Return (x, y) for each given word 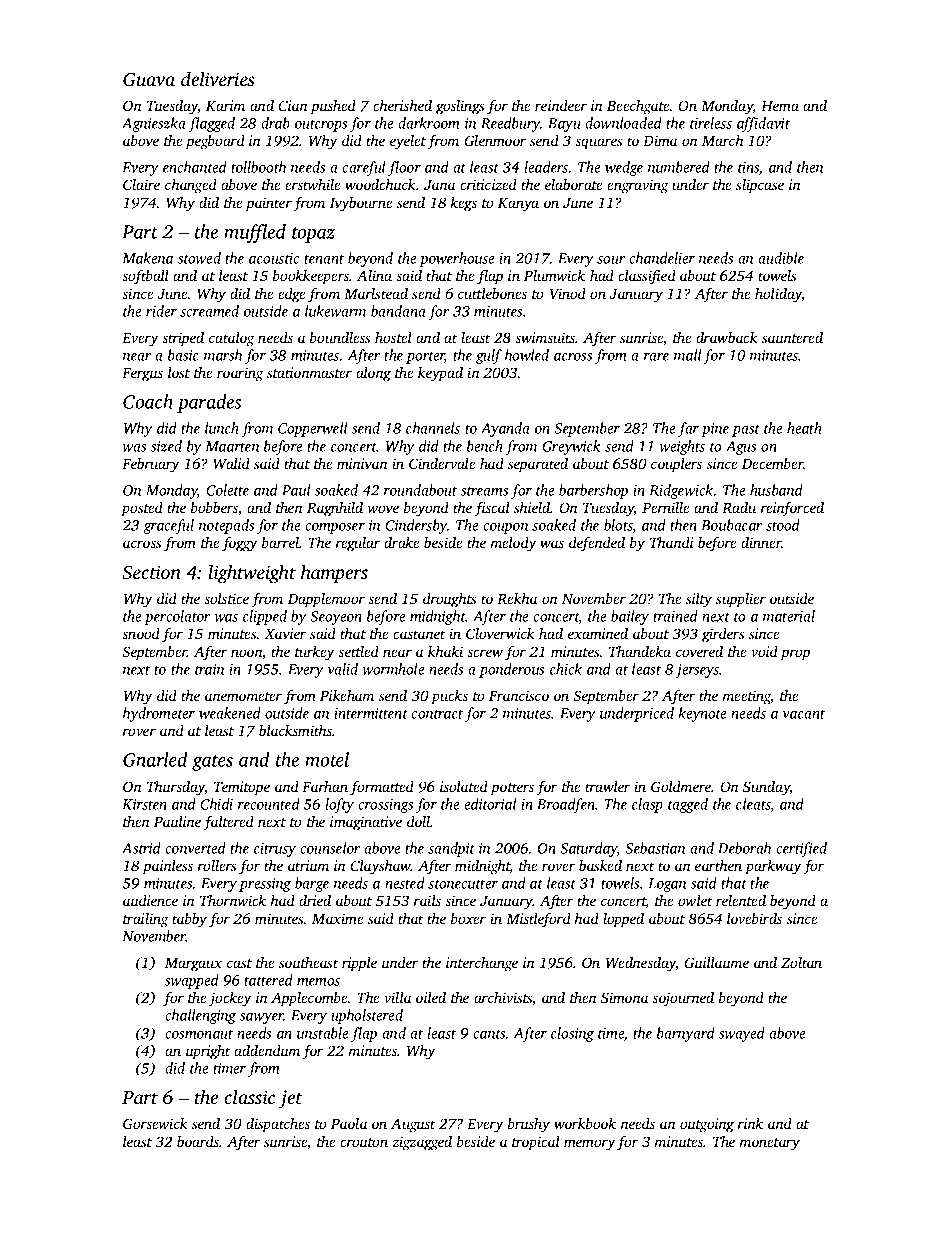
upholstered (367, 1016)
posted (142, 509)
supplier (741, 600)
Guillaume (716, 962)
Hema (780, 106)
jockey (230, 999)
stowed (199, 258)
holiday (778, 295)
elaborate (573, 184)
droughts (449, 600)
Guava (149, 79)
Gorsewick (155, 1123)
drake (401, 542)
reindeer (561, 105)
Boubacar (731, 525)
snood (141, 633)
